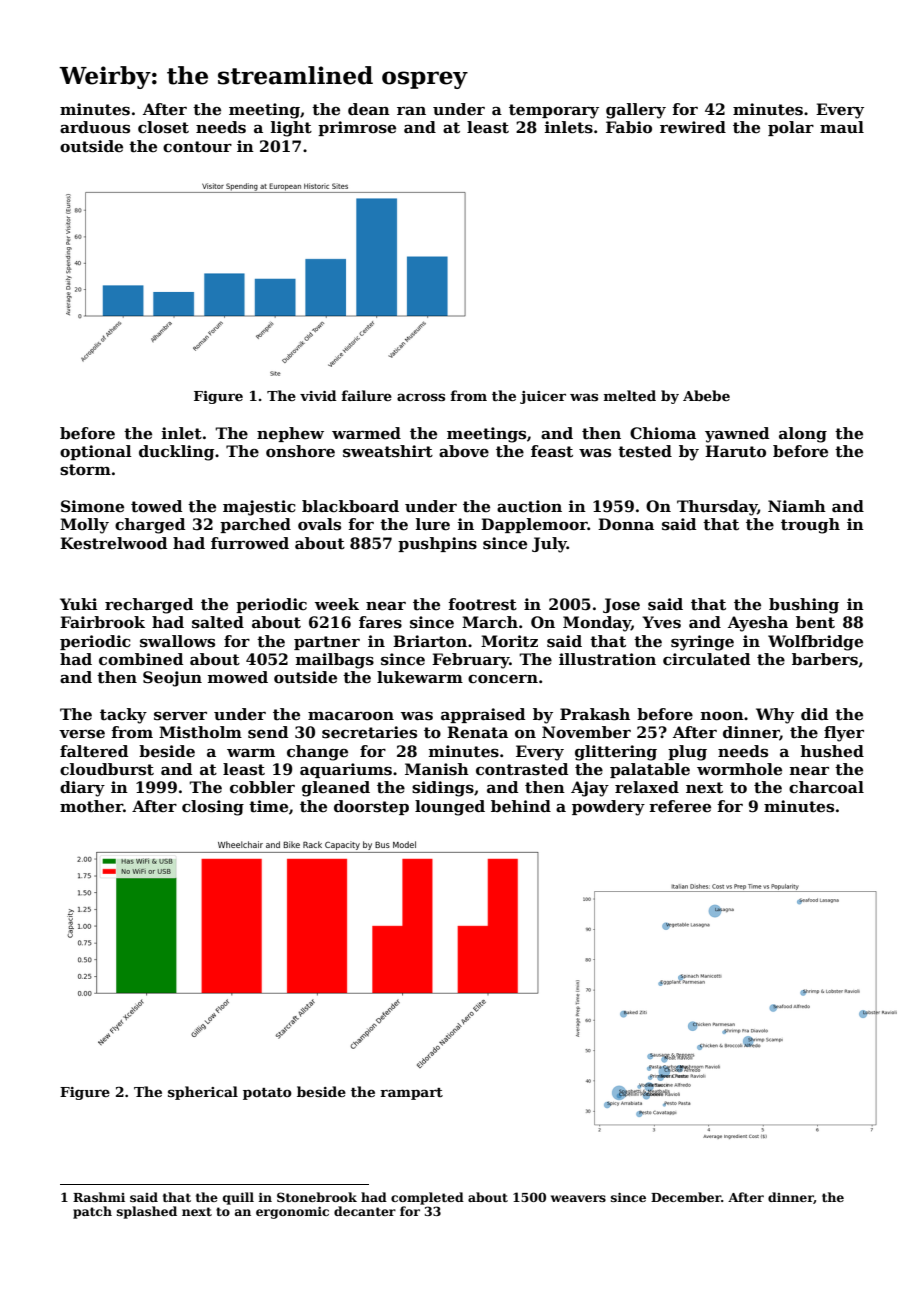  Describe the element at coordinates (213, 808) in the image. I see `closing` at that location.
